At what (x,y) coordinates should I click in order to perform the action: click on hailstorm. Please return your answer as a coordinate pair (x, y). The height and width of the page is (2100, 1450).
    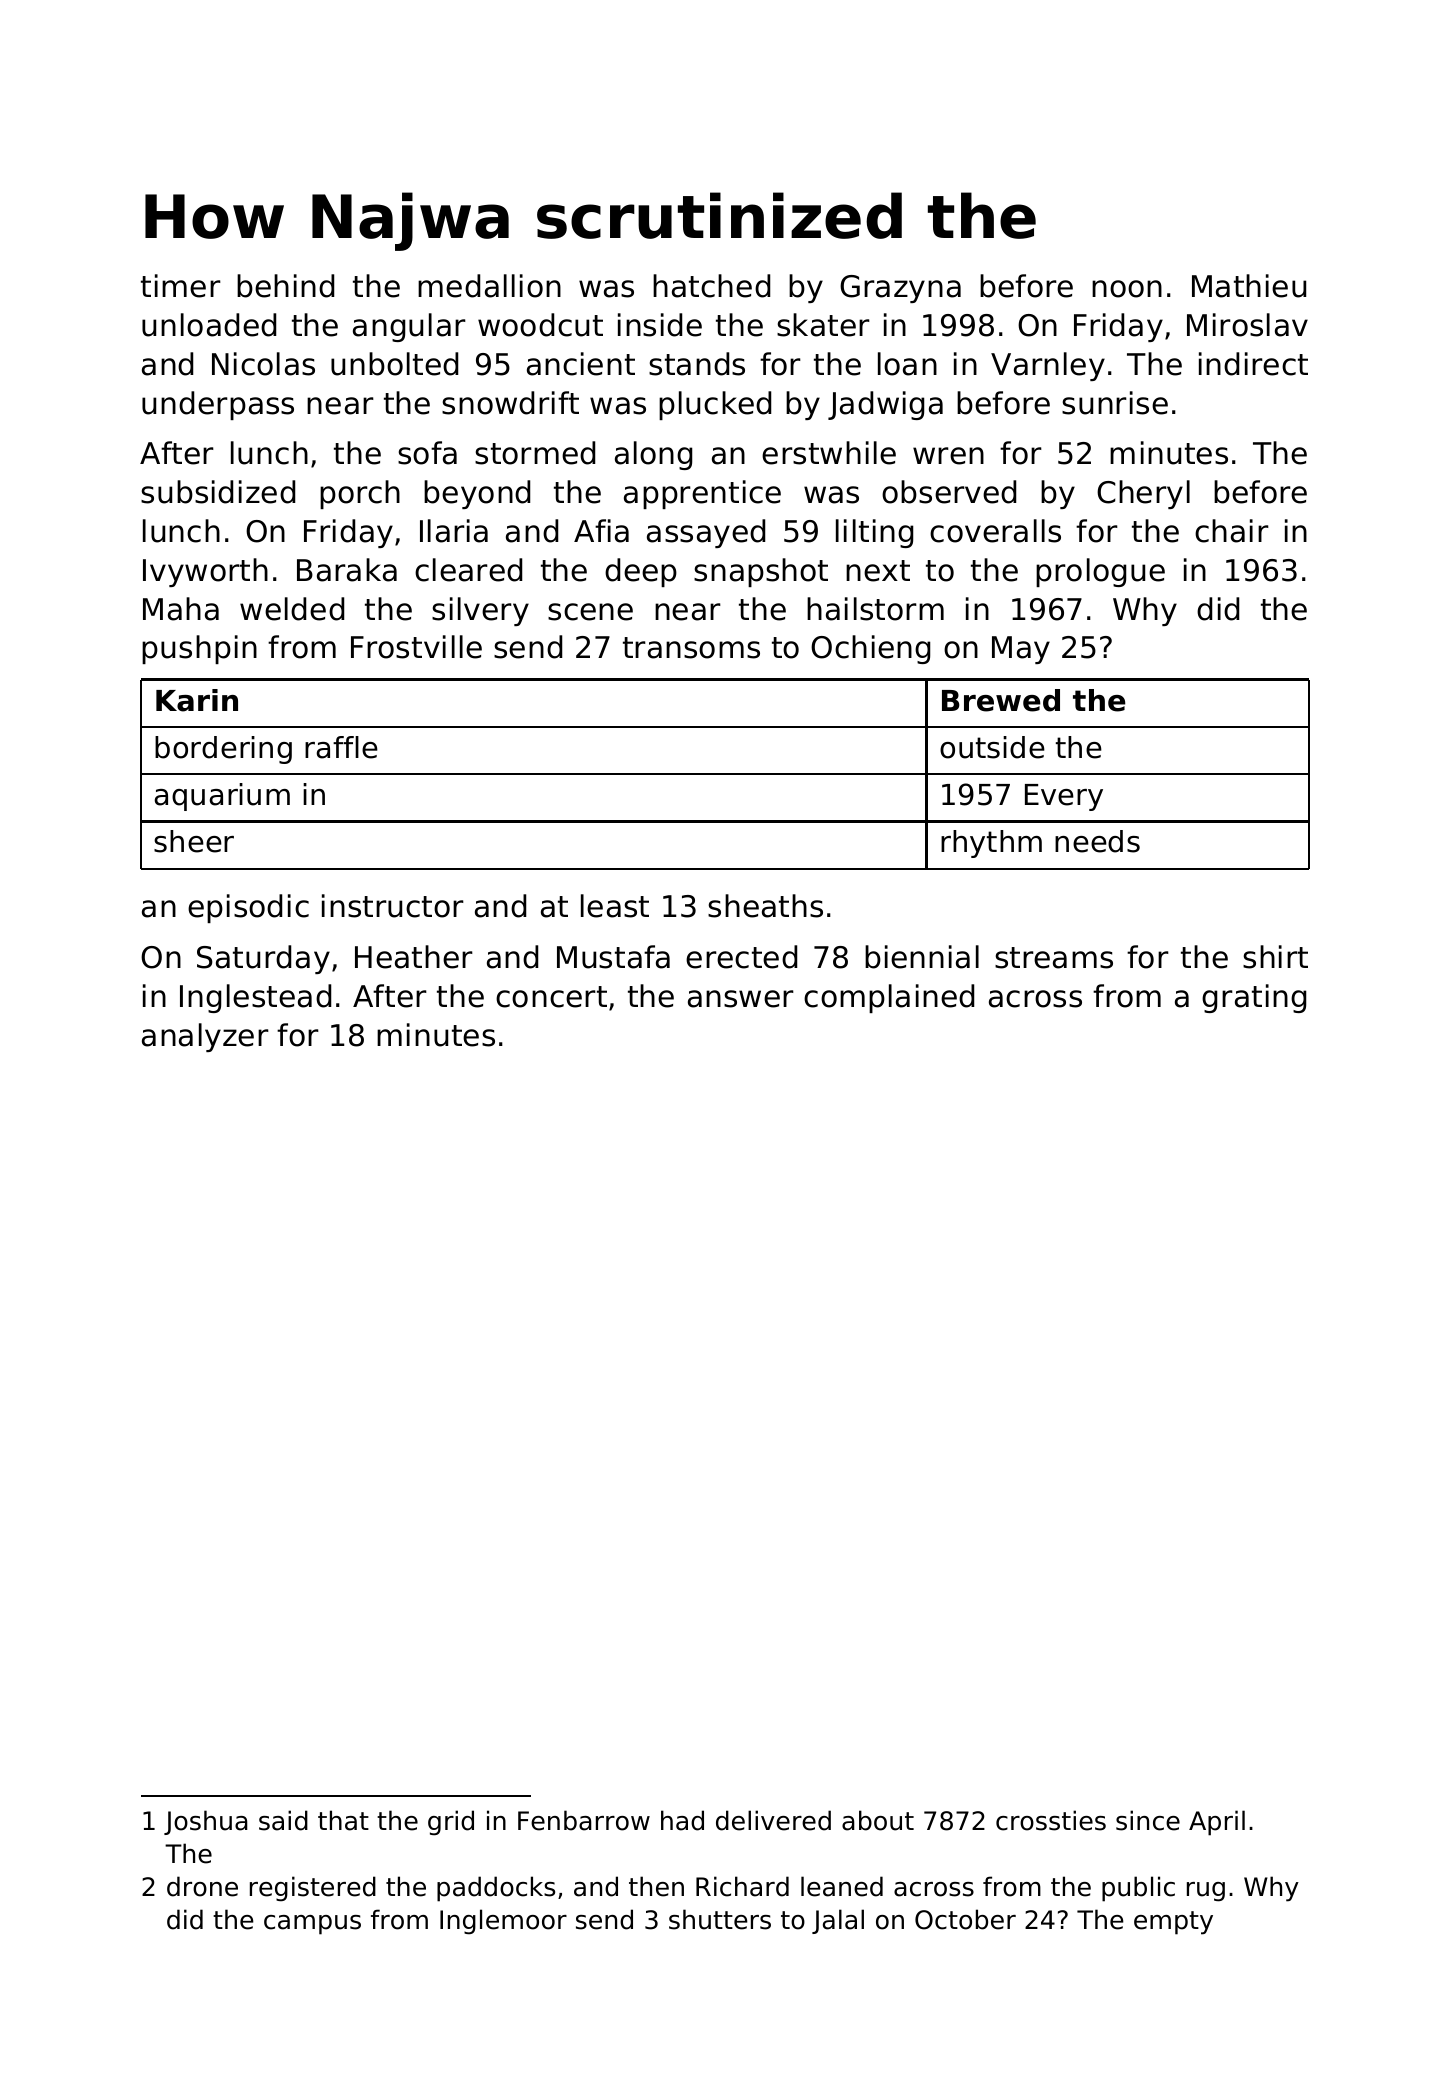
    Looking at the image, I should click on (875, 609).
